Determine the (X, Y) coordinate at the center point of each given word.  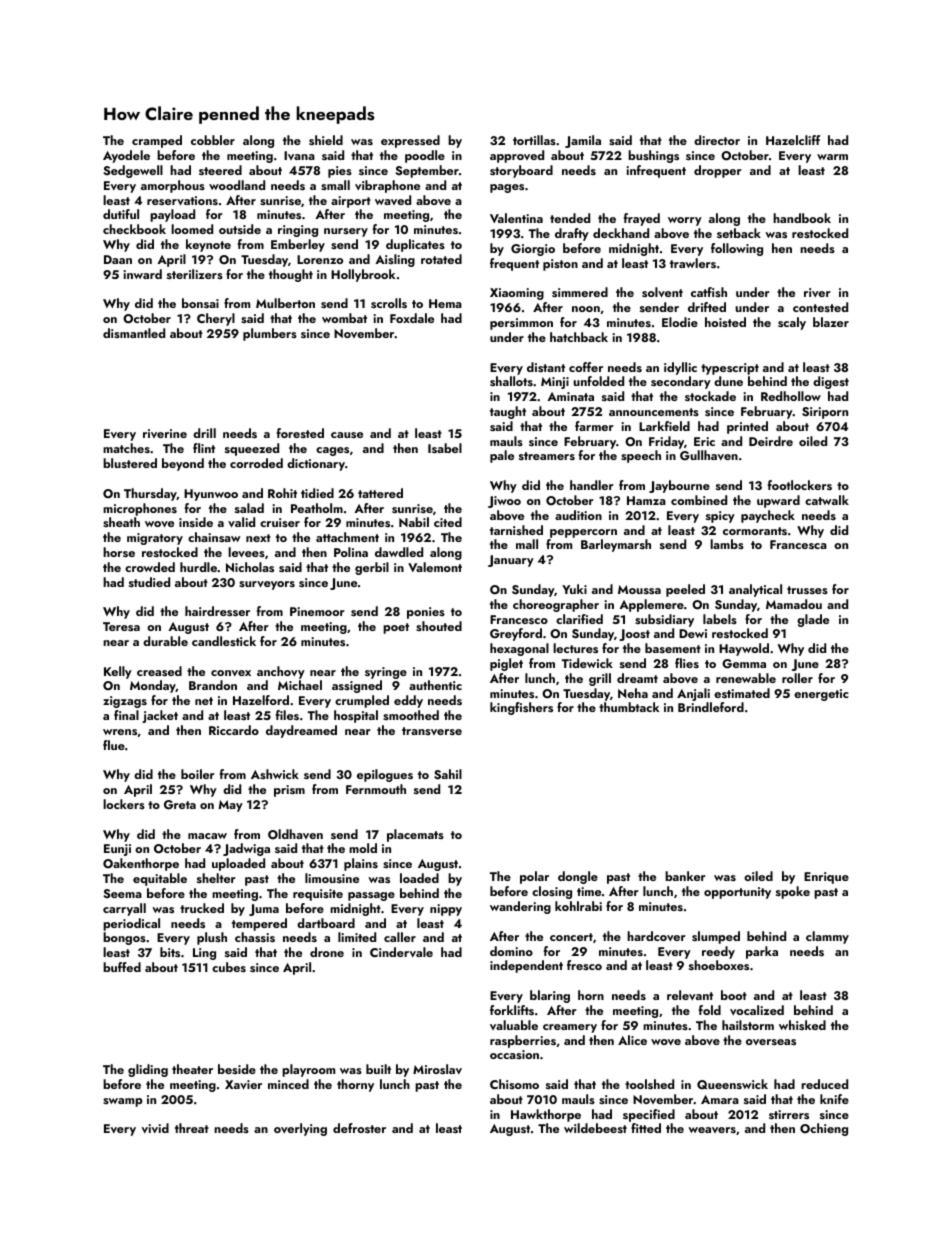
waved (393, 200)
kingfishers (521, 708)
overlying (300, 1129)
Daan (118, 259)
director (717, 140)
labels (720, 619)
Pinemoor (317, 611)
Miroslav (437, 1069)
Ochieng (824, 1129)
